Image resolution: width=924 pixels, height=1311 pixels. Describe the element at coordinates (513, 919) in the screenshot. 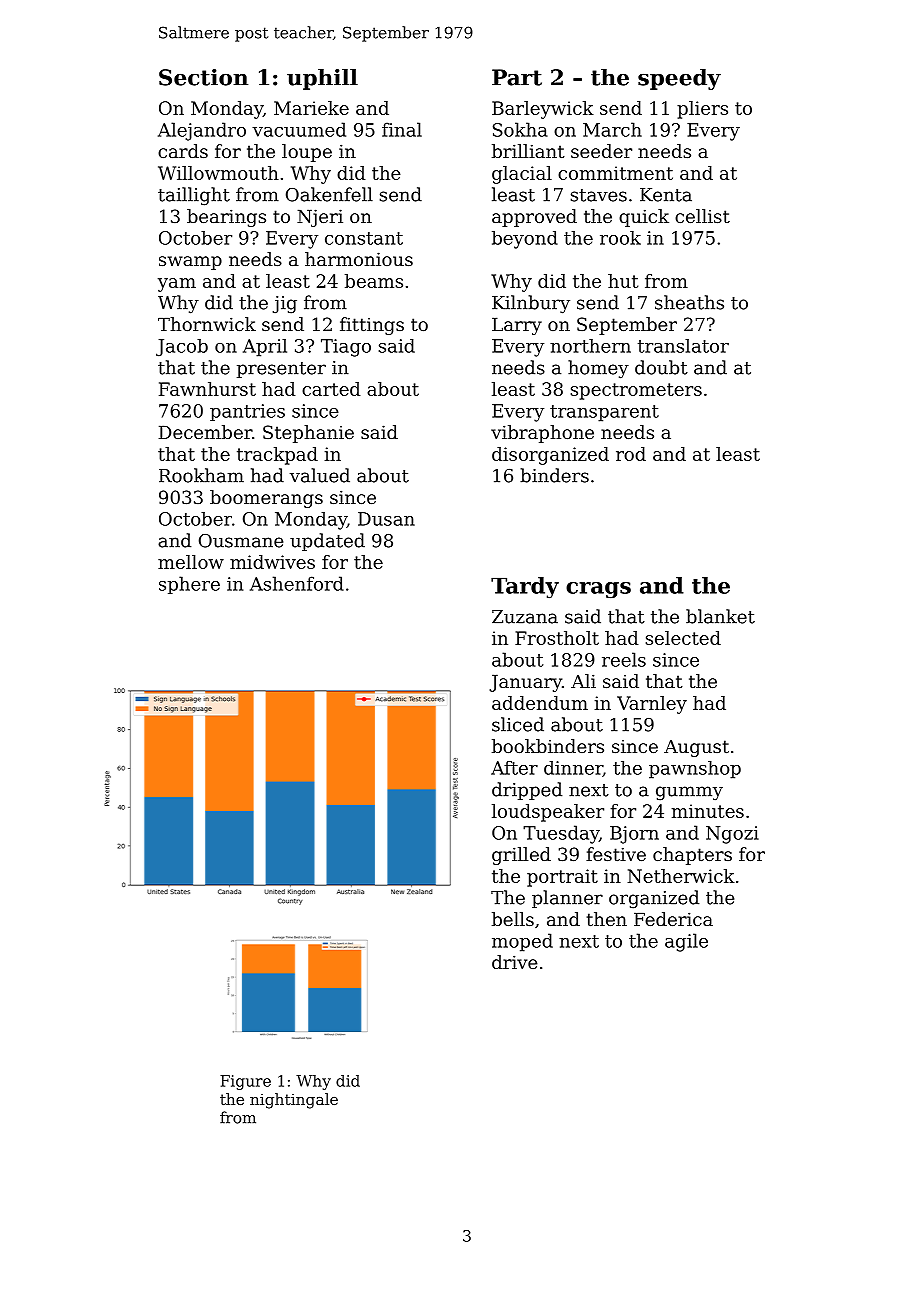

I see `bells` at that location.
